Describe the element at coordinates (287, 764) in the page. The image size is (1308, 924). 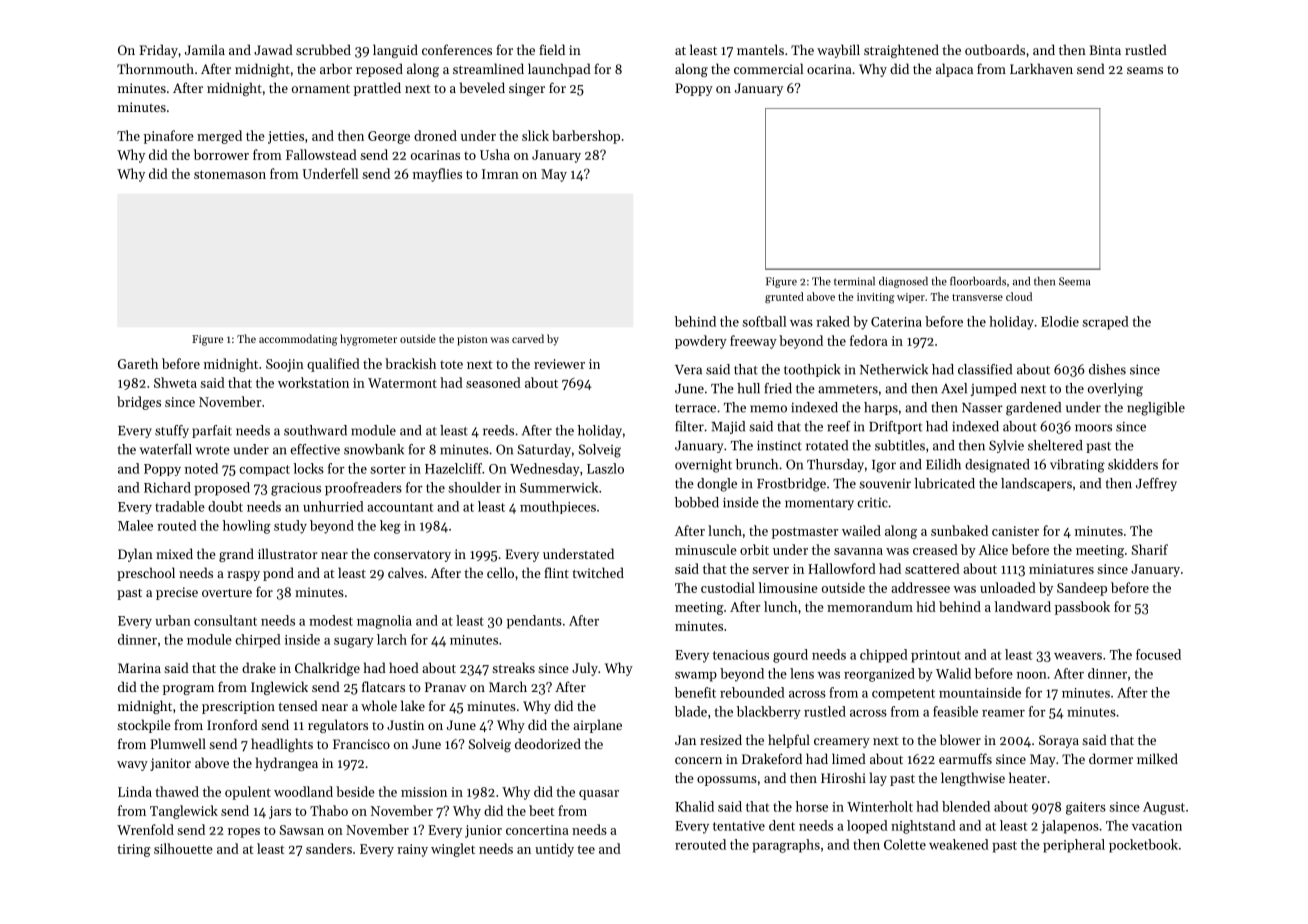
I see `hydrangea` at that location.
